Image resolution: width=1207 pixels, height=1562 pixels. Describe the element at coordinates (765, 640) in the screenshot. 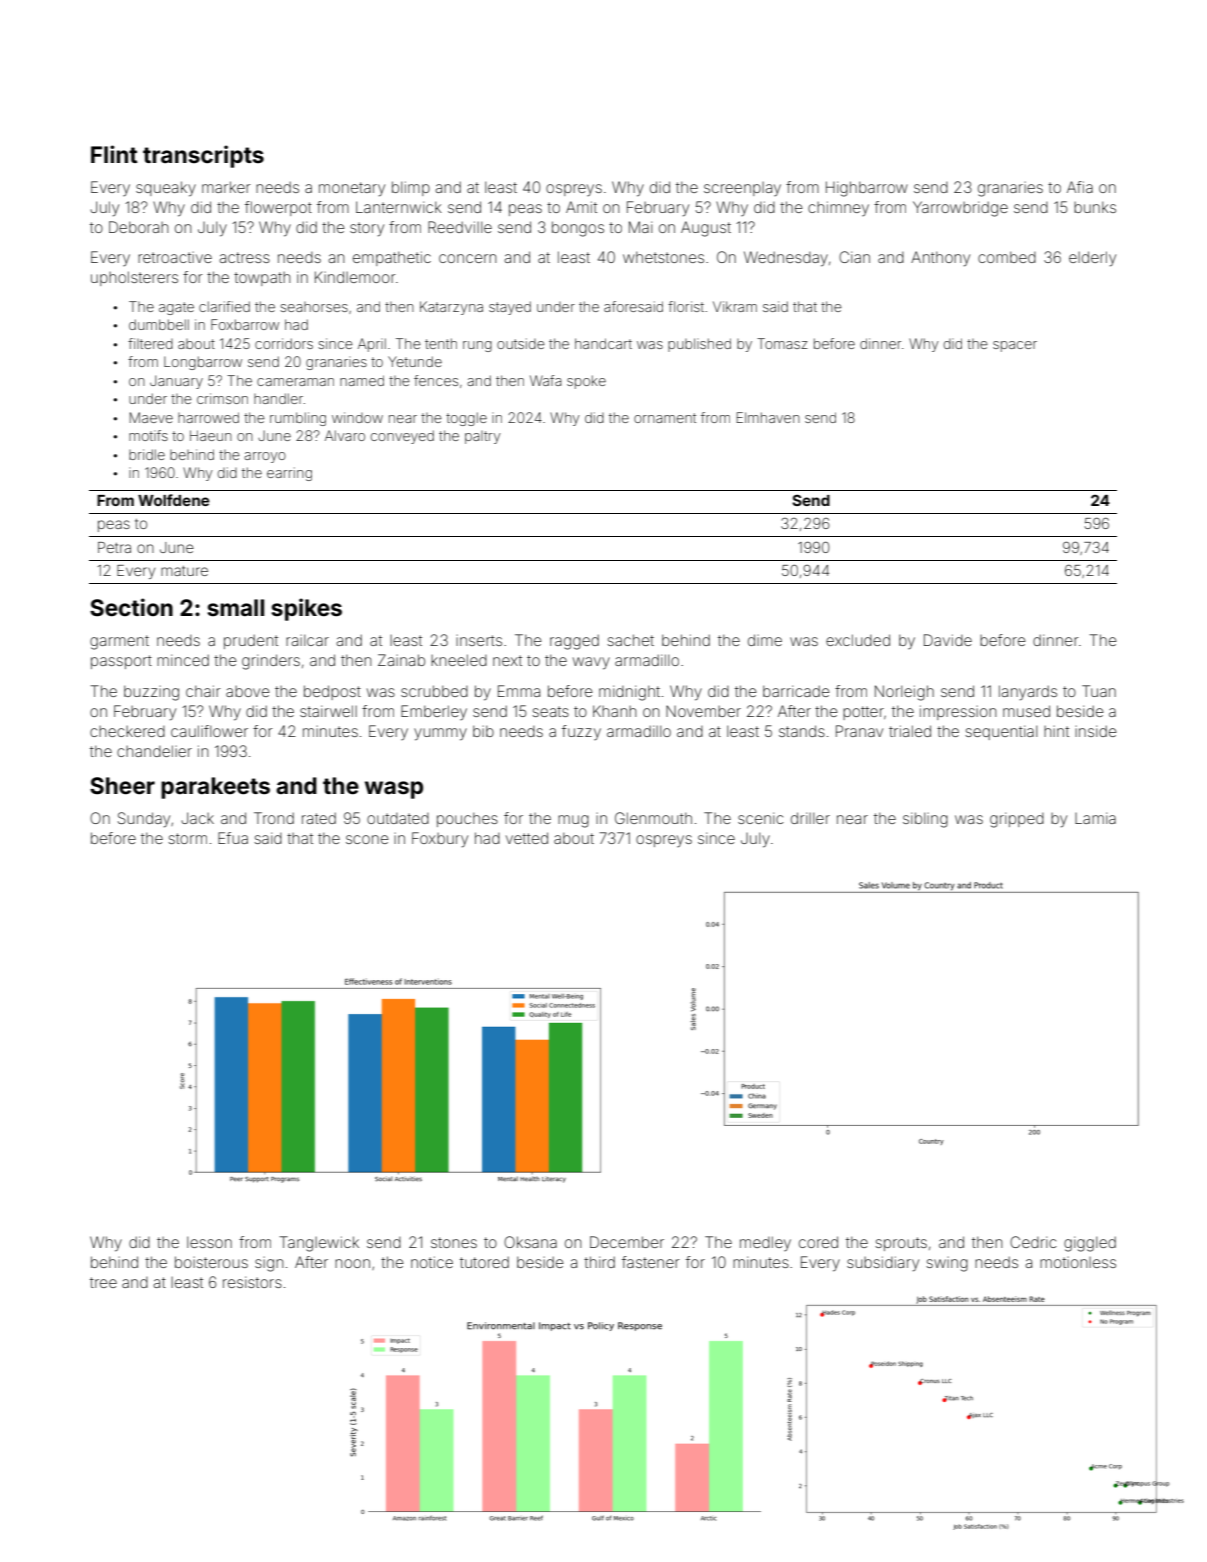

I see `dime` at that location.
